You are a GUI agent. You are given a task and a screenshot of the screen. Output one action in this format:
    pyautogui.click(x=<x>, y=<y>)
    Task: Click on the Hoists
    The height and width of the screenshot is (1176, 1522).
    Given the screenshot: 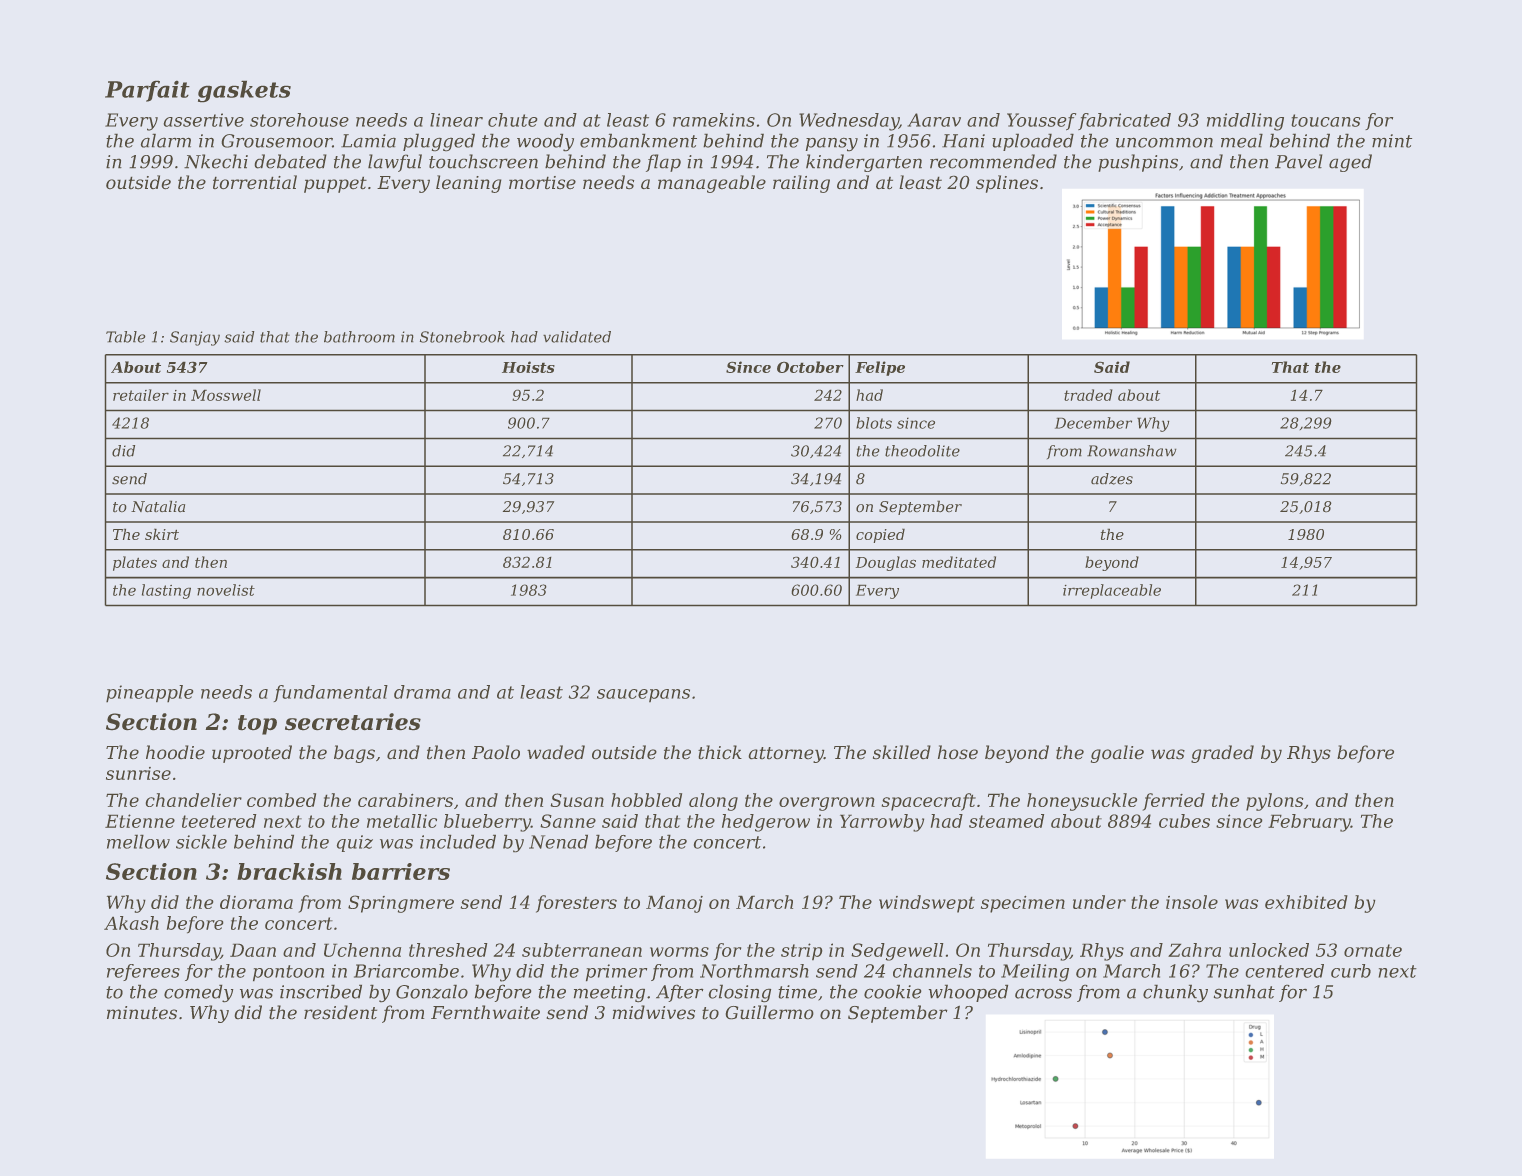 What is the action you would take?
    pyautogui.click(x=528, y=367)
